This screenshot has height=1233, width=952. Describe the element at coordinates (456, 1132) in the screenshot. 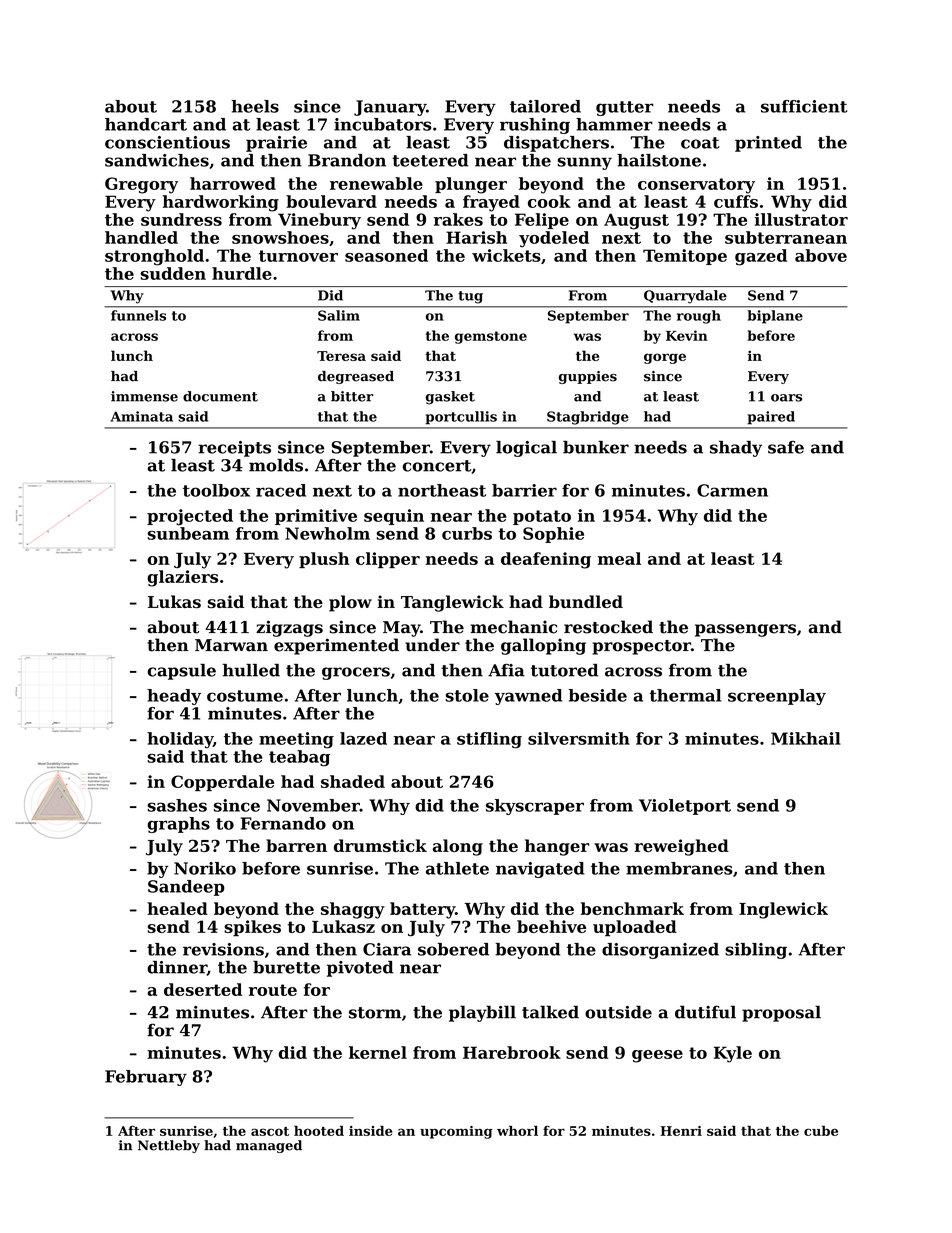

I see `upcoming` at that location.
